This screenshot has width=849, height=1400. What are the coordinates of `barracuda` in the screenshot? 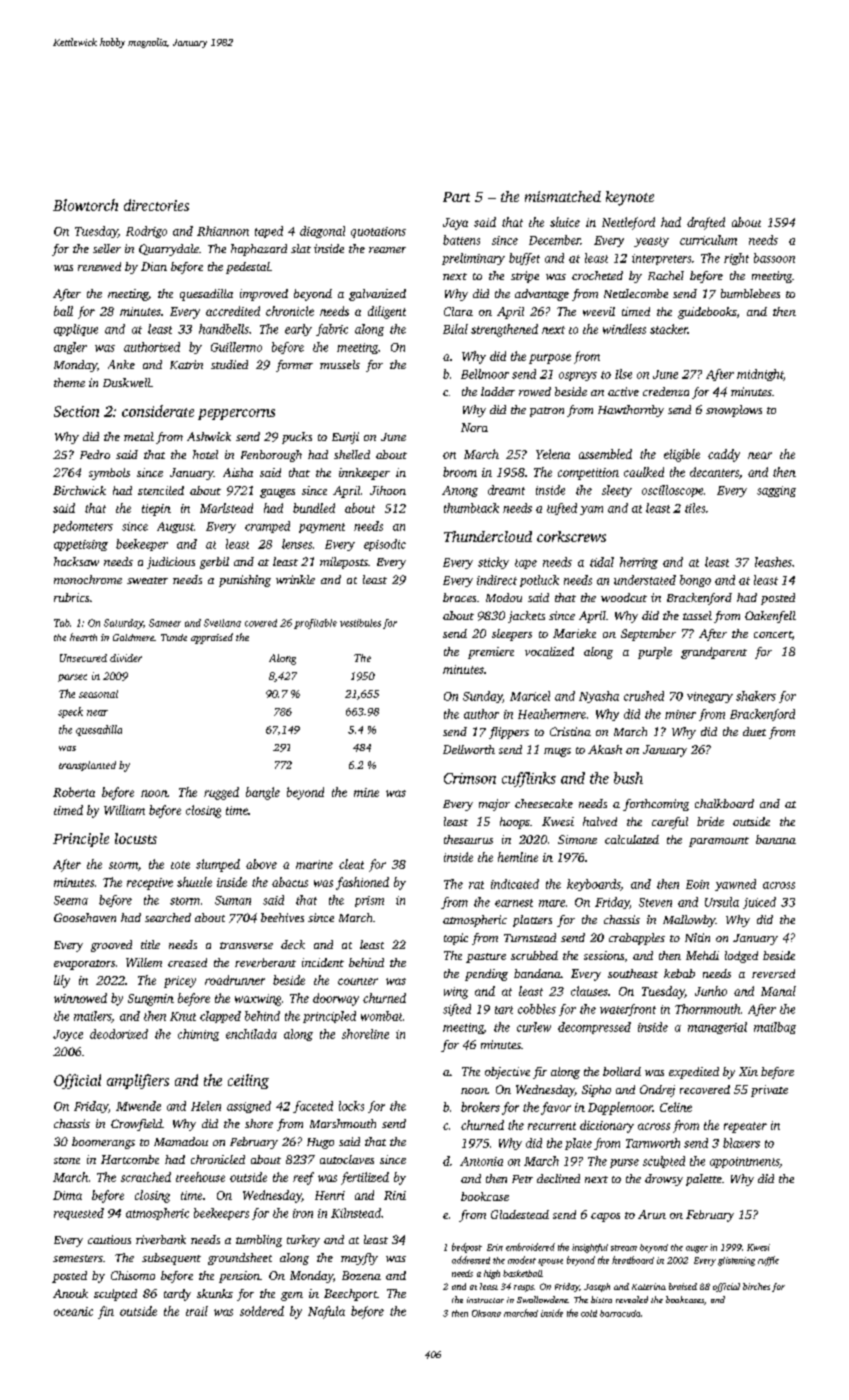 It's located at (620, 1313).
